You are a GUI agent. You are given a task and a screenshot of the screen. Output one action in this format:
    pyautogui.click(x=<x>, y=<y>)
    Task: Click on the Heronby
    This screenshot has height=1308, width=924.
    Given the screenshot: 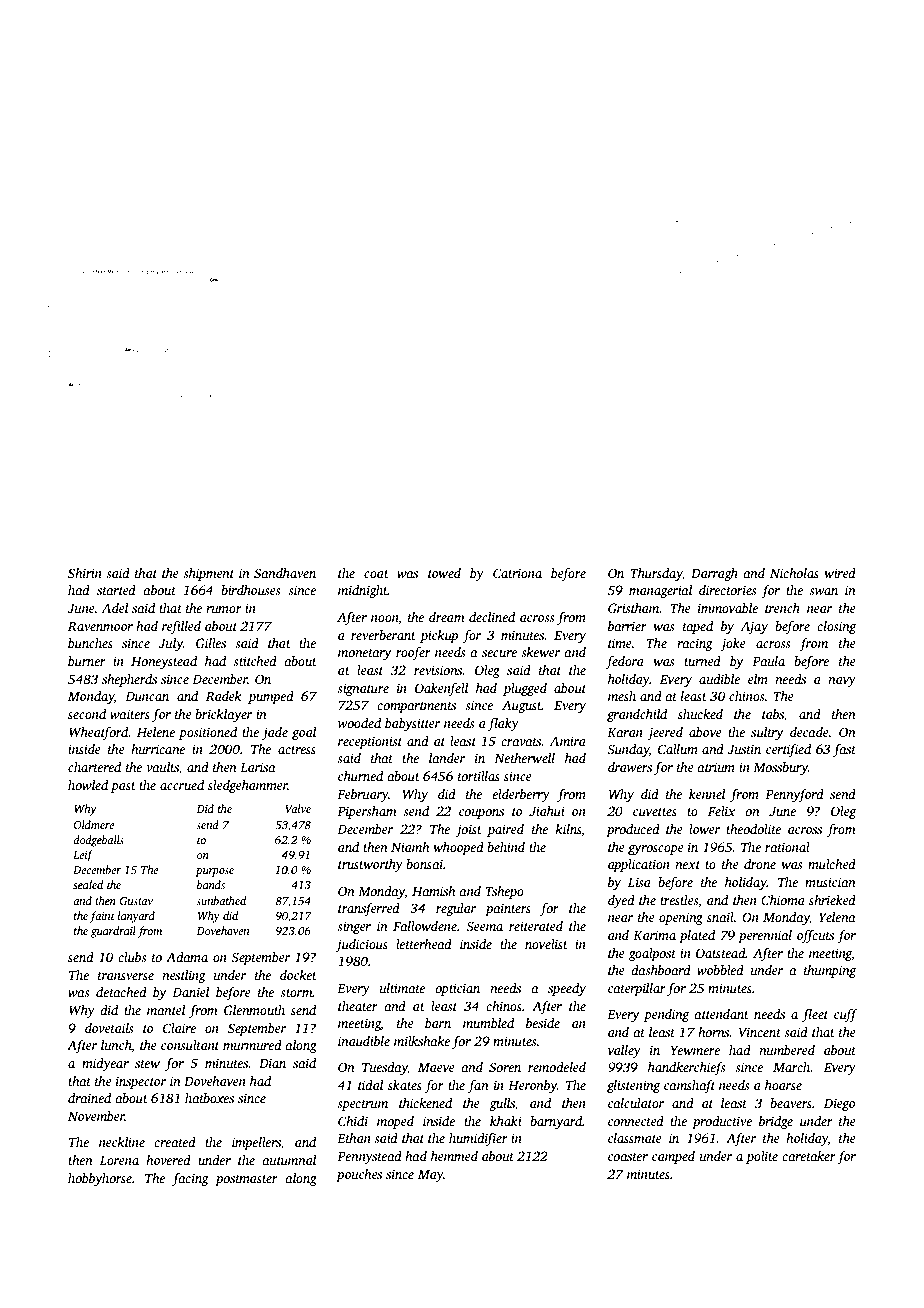 What is the action you would take?
    pyautogui.click(x=532, y=1086)
